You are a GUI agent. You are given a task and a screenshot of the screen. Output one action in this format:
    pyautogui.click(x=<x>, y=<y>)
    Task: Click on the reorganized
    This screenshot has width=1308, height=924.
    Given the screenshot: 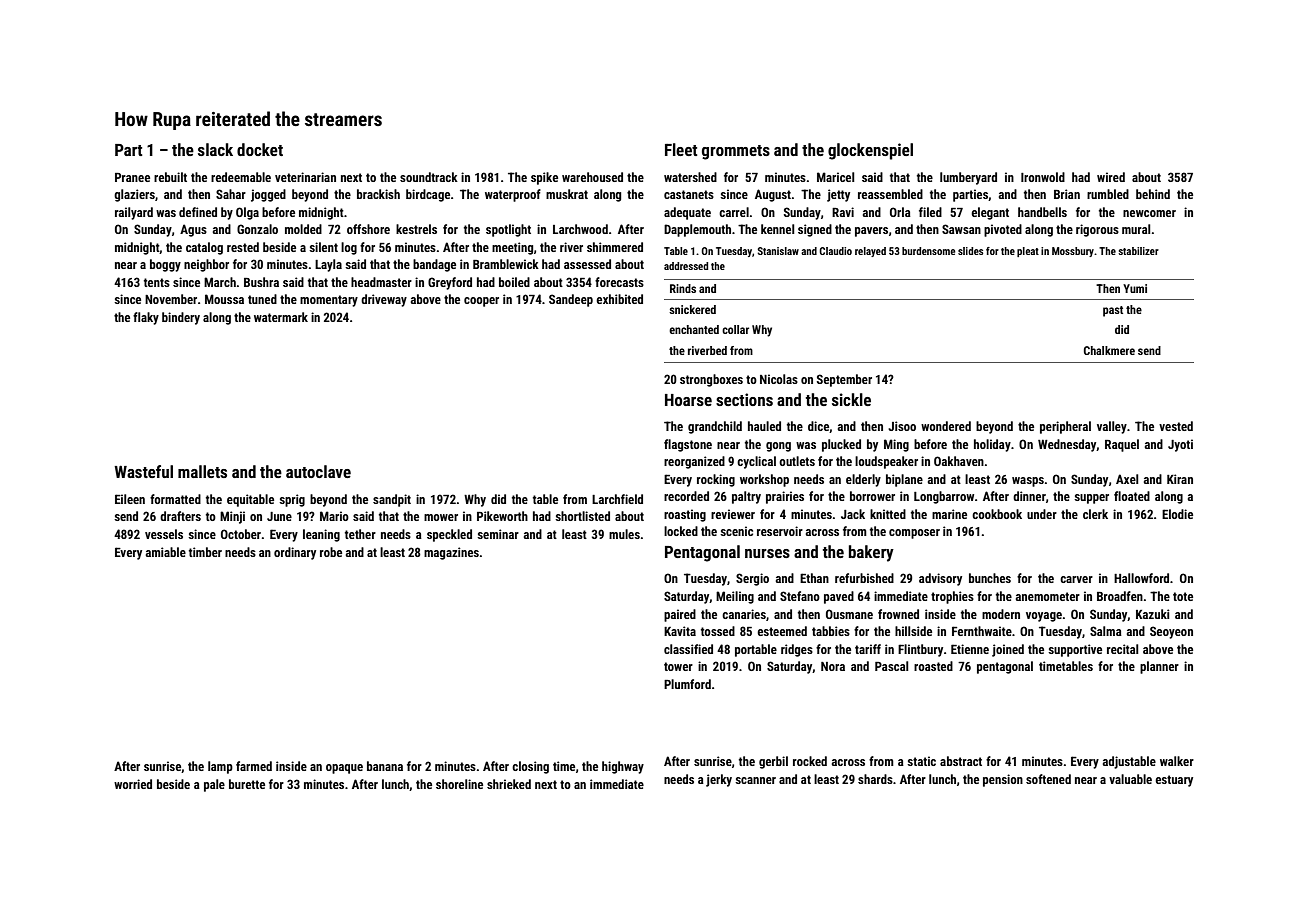 What is the action you would take?
    pyautogui.click(x=694, y=462)
